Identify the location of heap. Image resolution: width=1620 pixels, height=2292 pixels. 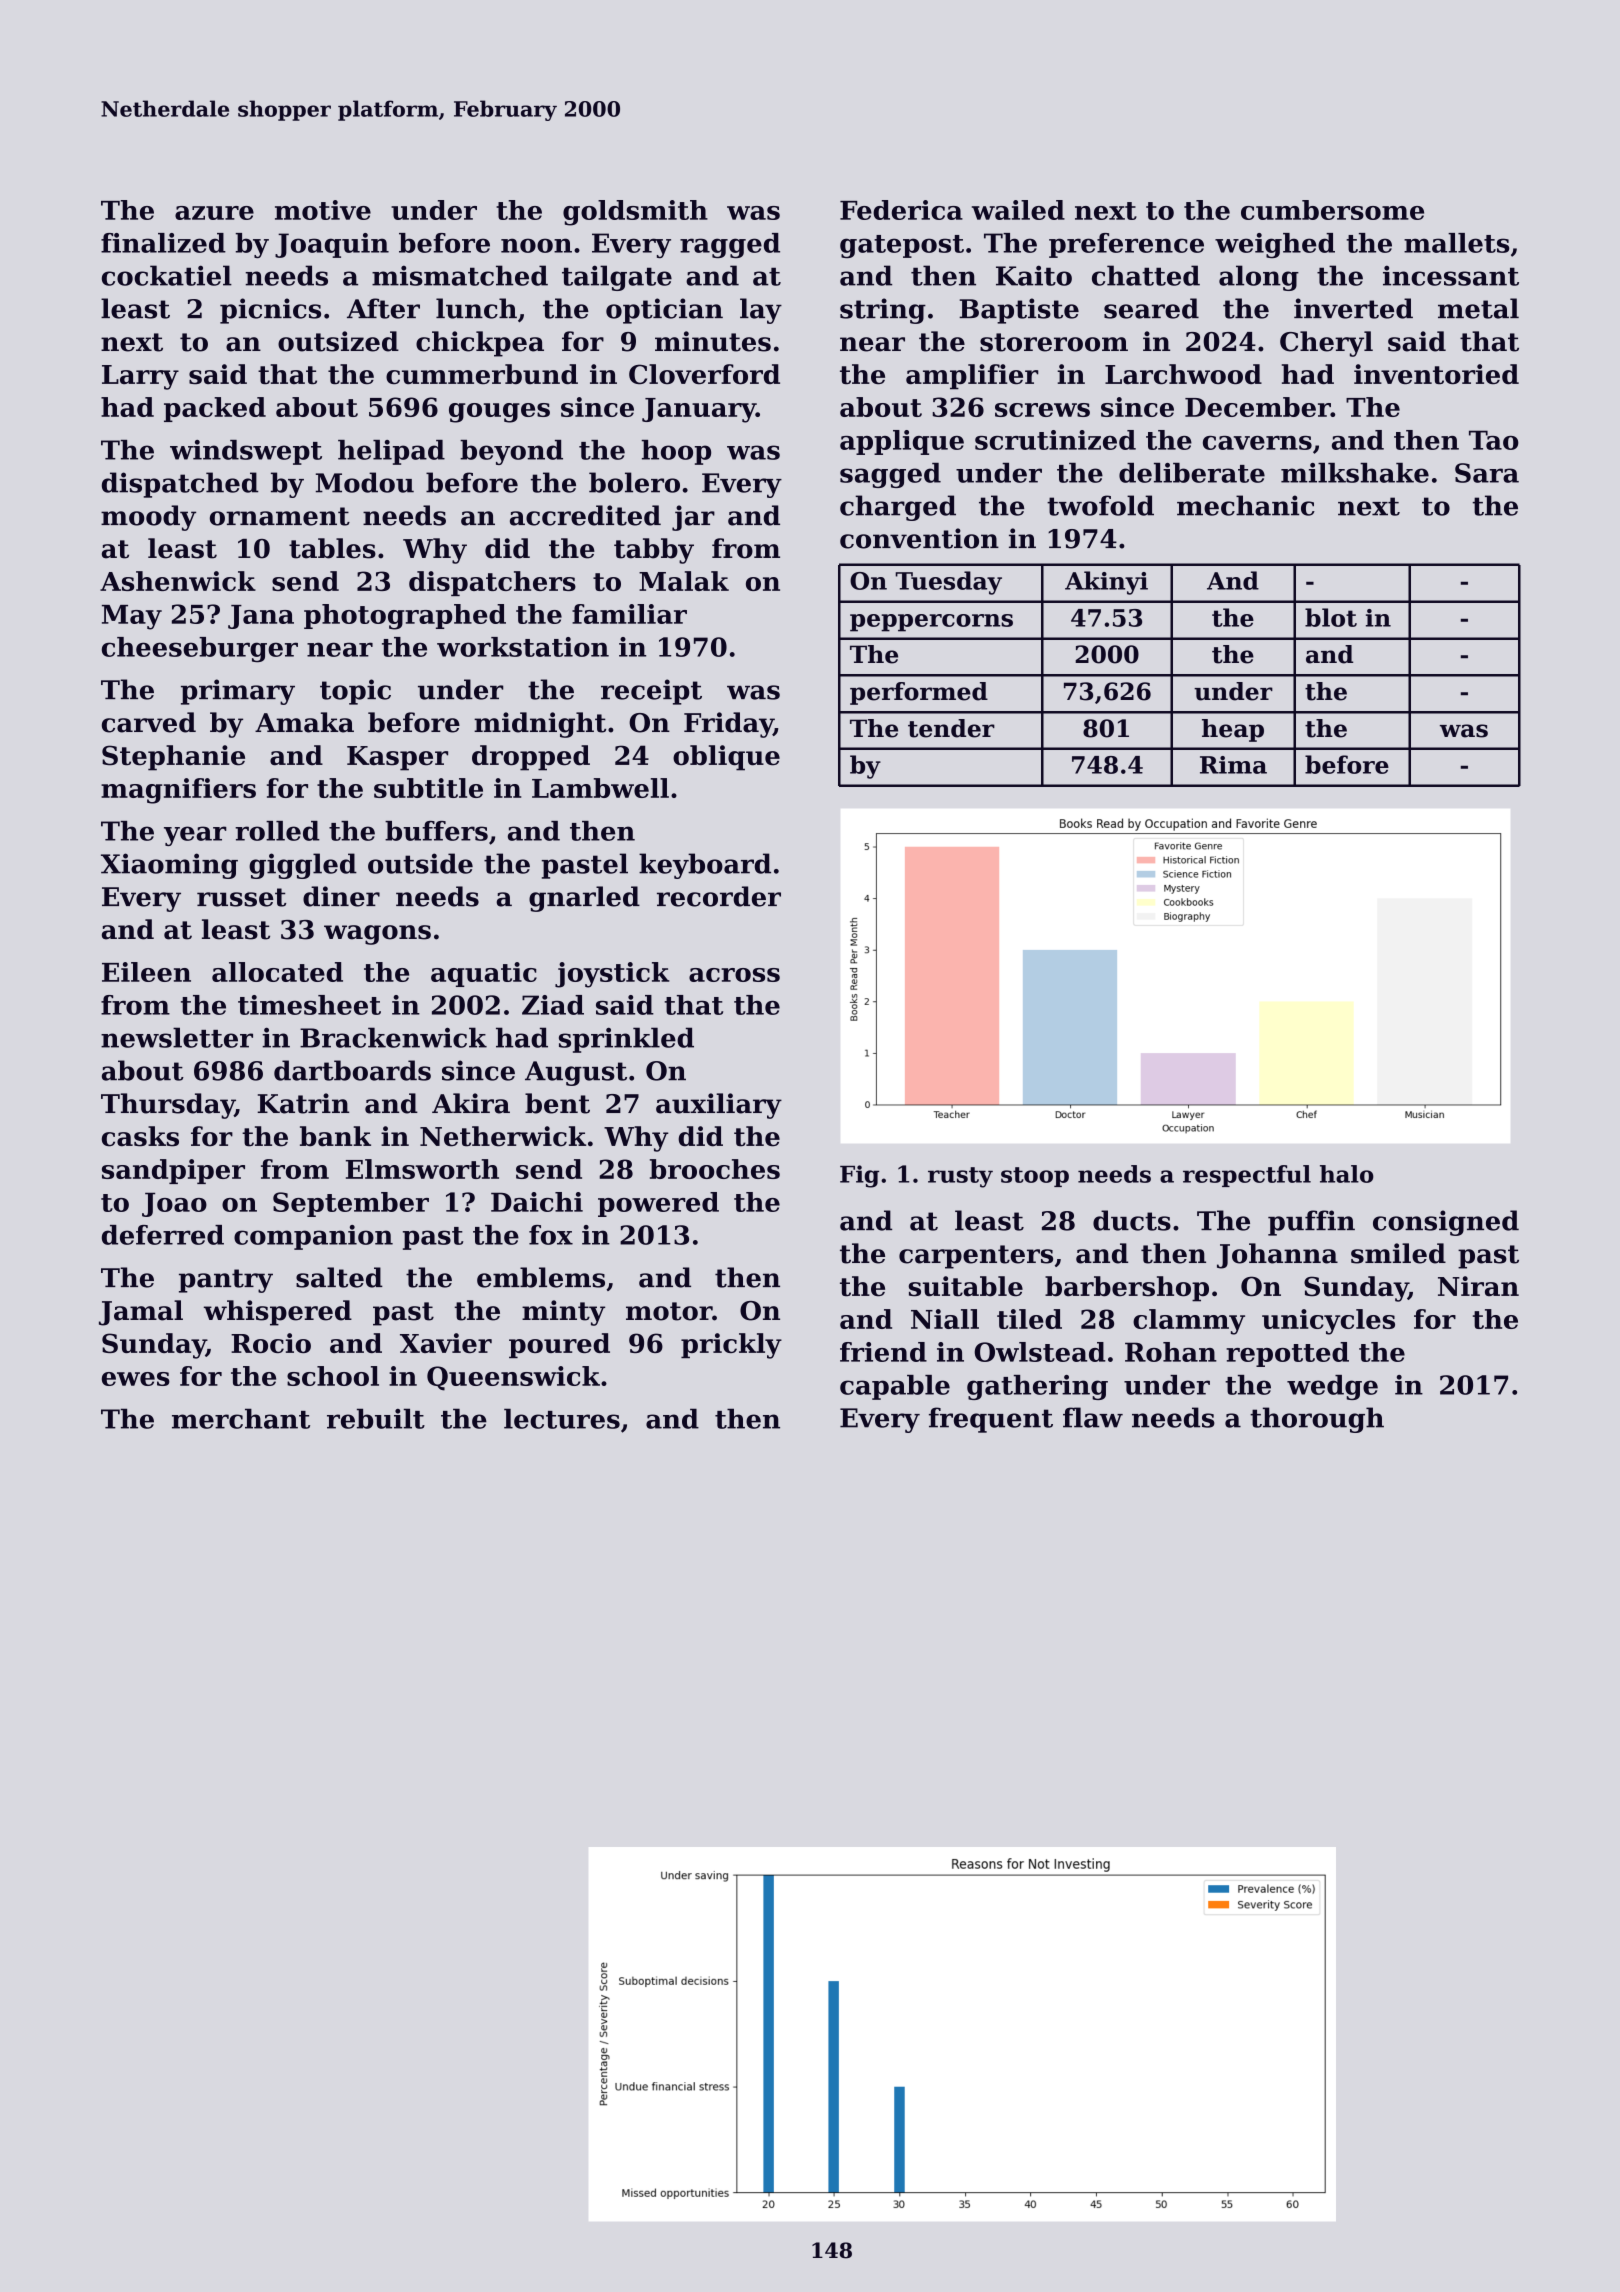
(1233, 730).
